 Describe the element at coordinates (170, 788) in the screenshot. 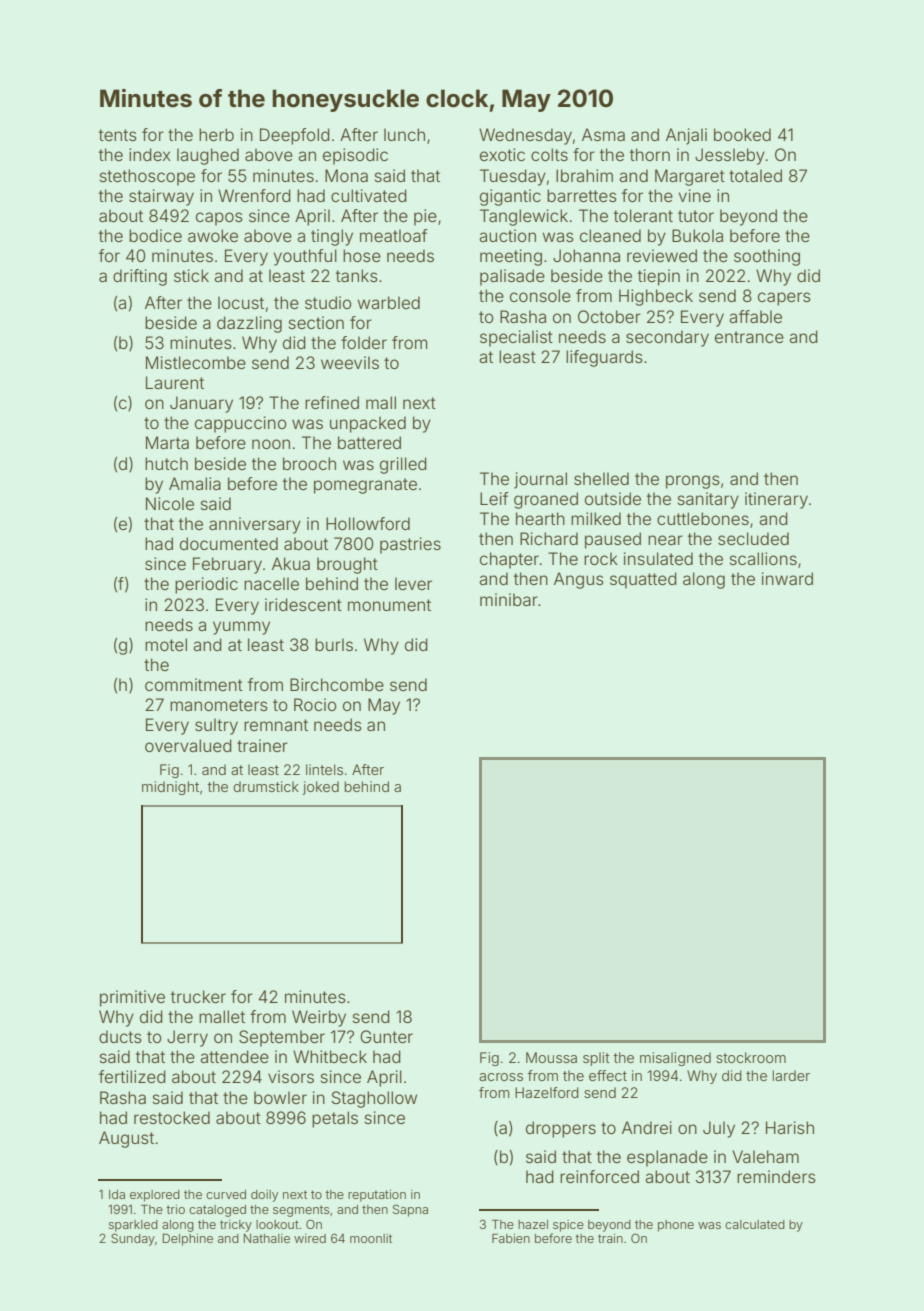

I see `midnight` at that location.
